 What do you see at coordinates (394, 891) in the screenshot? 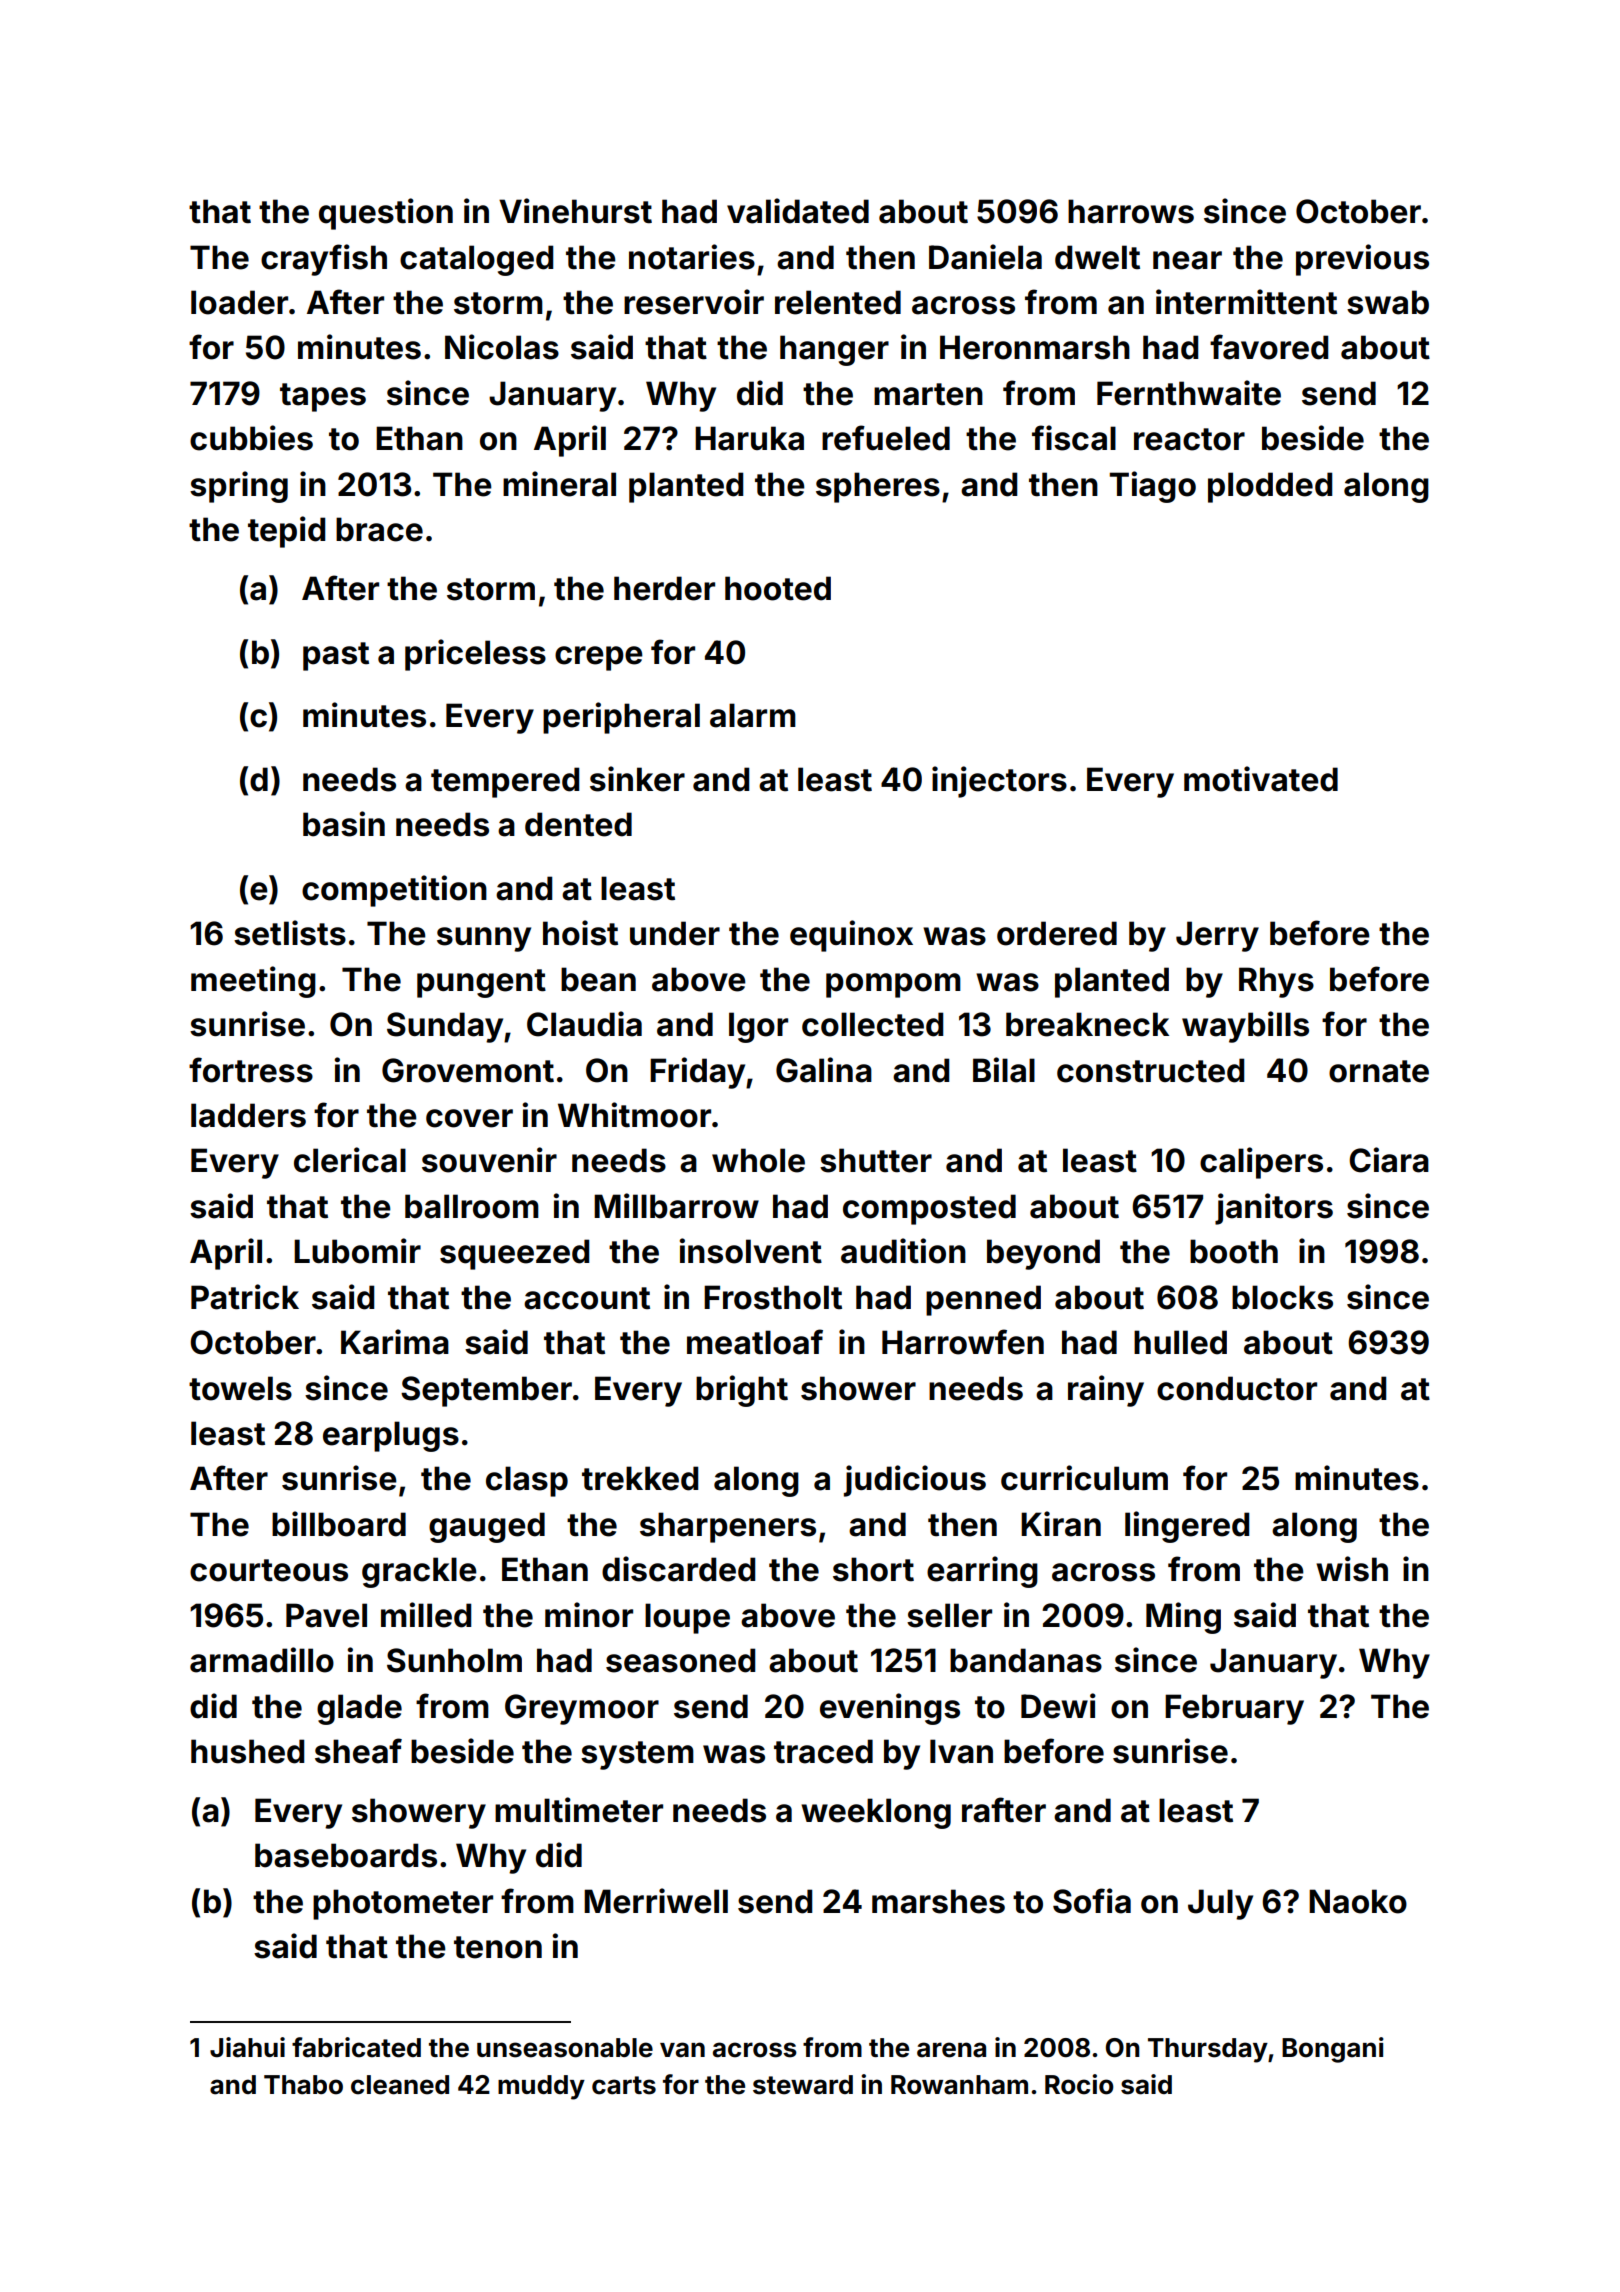
I see `competition` at bounding box center [394, 891].
